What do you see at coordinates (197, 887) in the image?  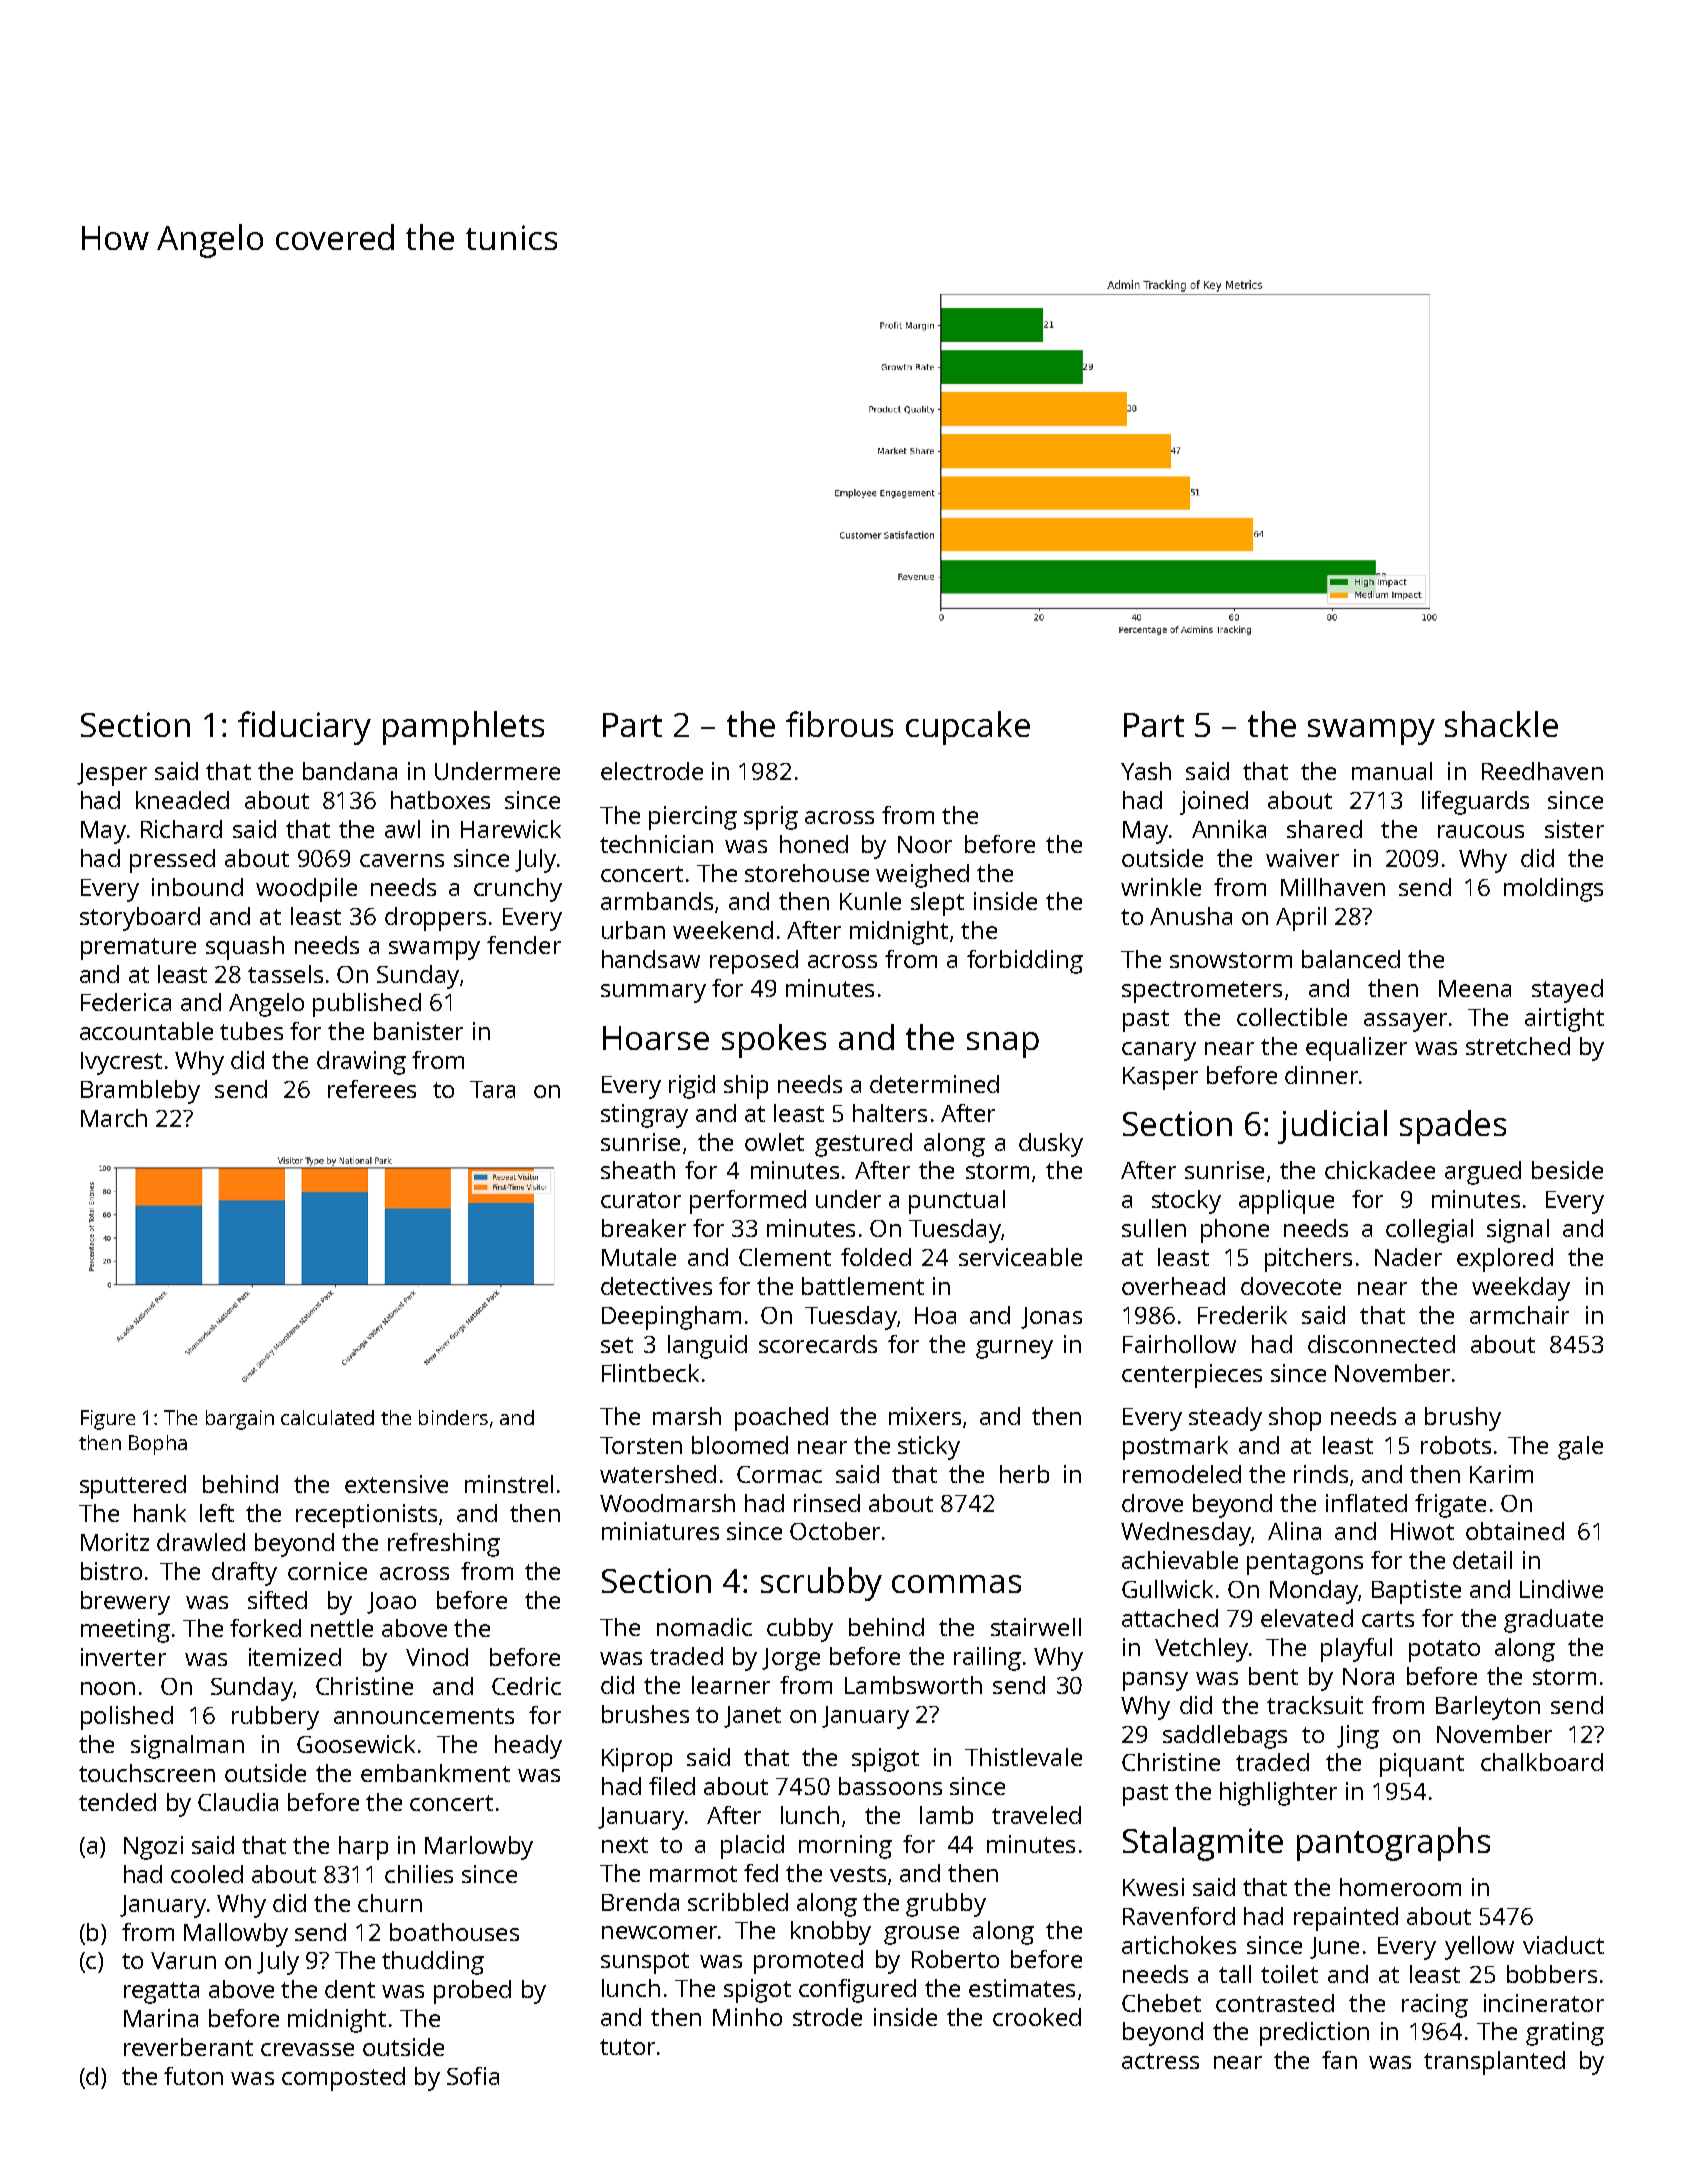 I see `inbound` at bounding box center [197, 887].
